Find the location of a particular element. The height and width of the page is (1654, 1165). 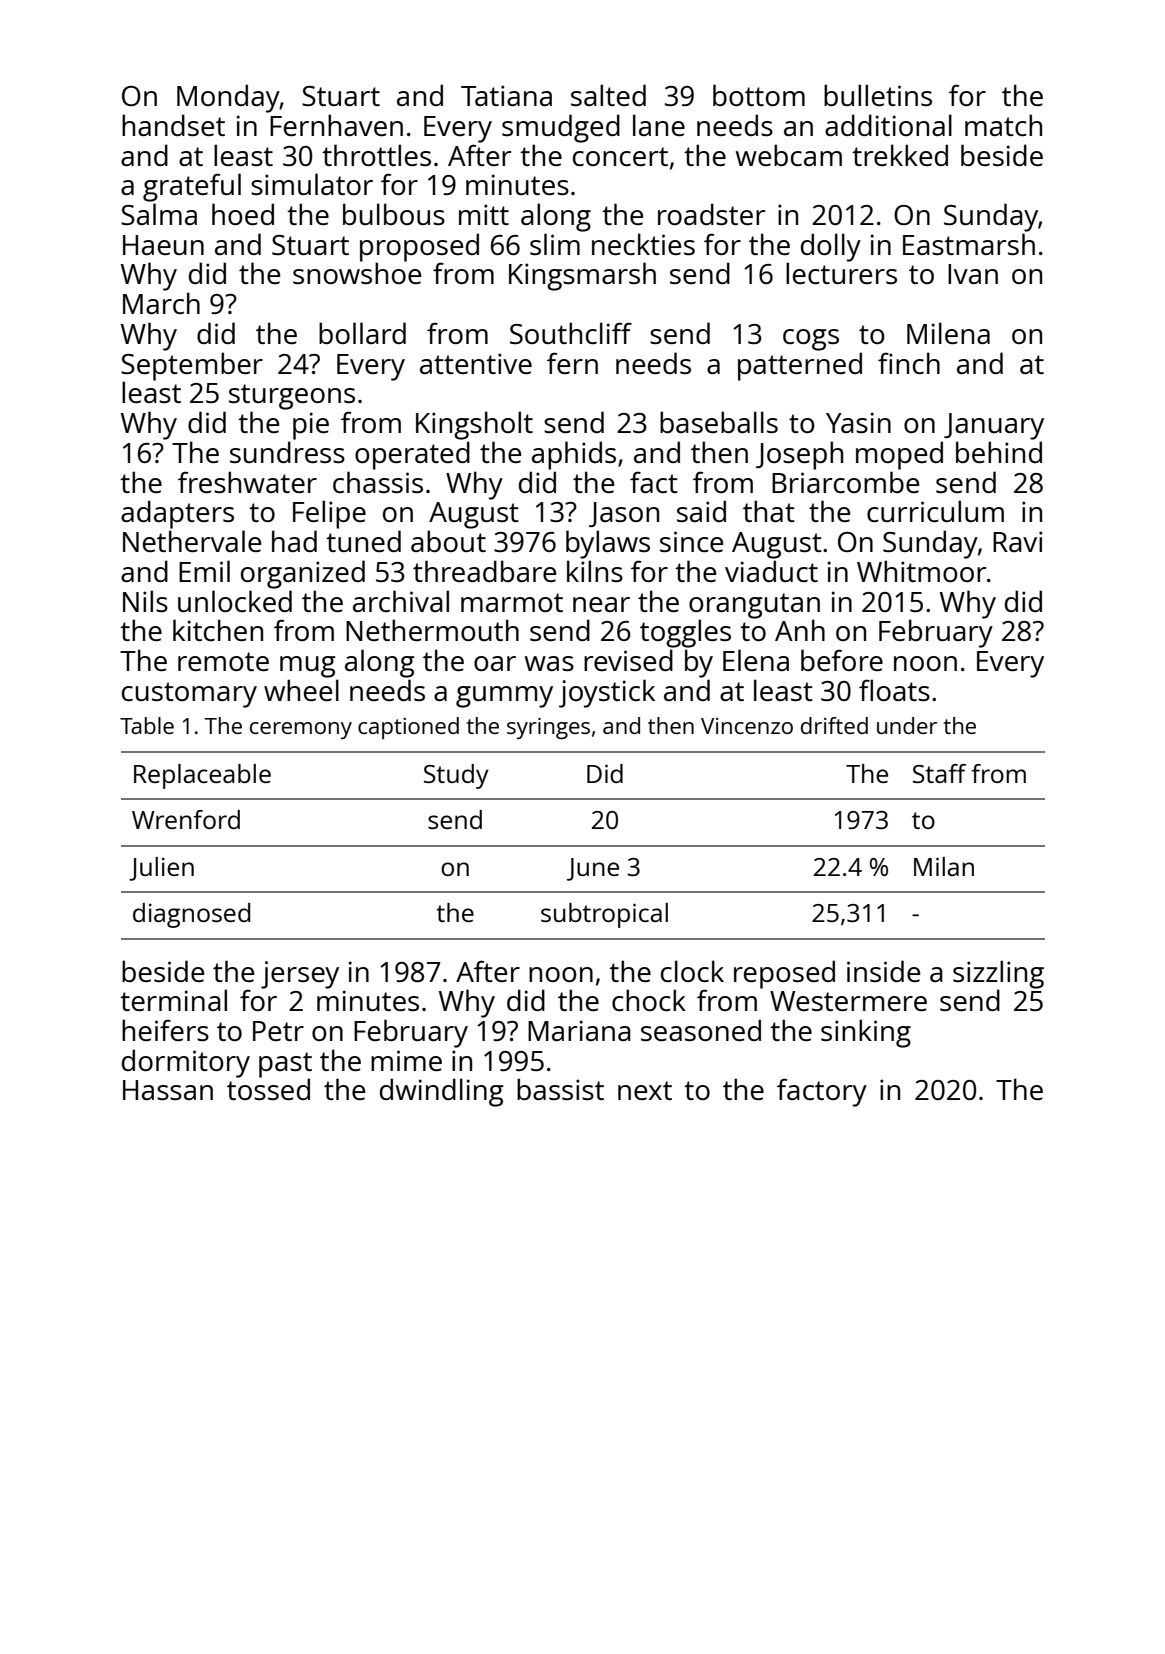

Tatiana is located at coordinates (506, 95).
